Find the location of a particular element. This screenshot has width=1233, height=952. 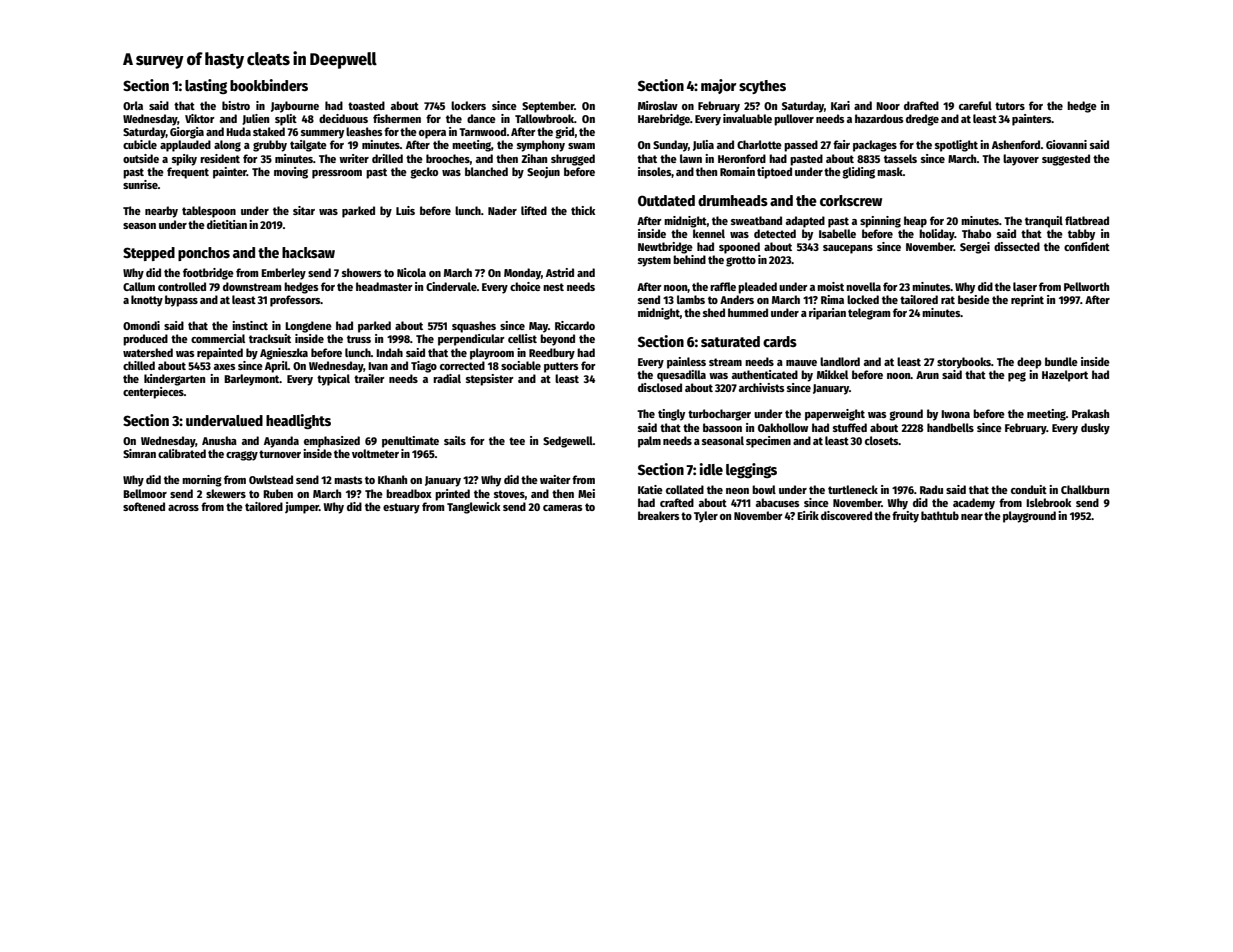

waiter is located at coordinates (555, 479).
